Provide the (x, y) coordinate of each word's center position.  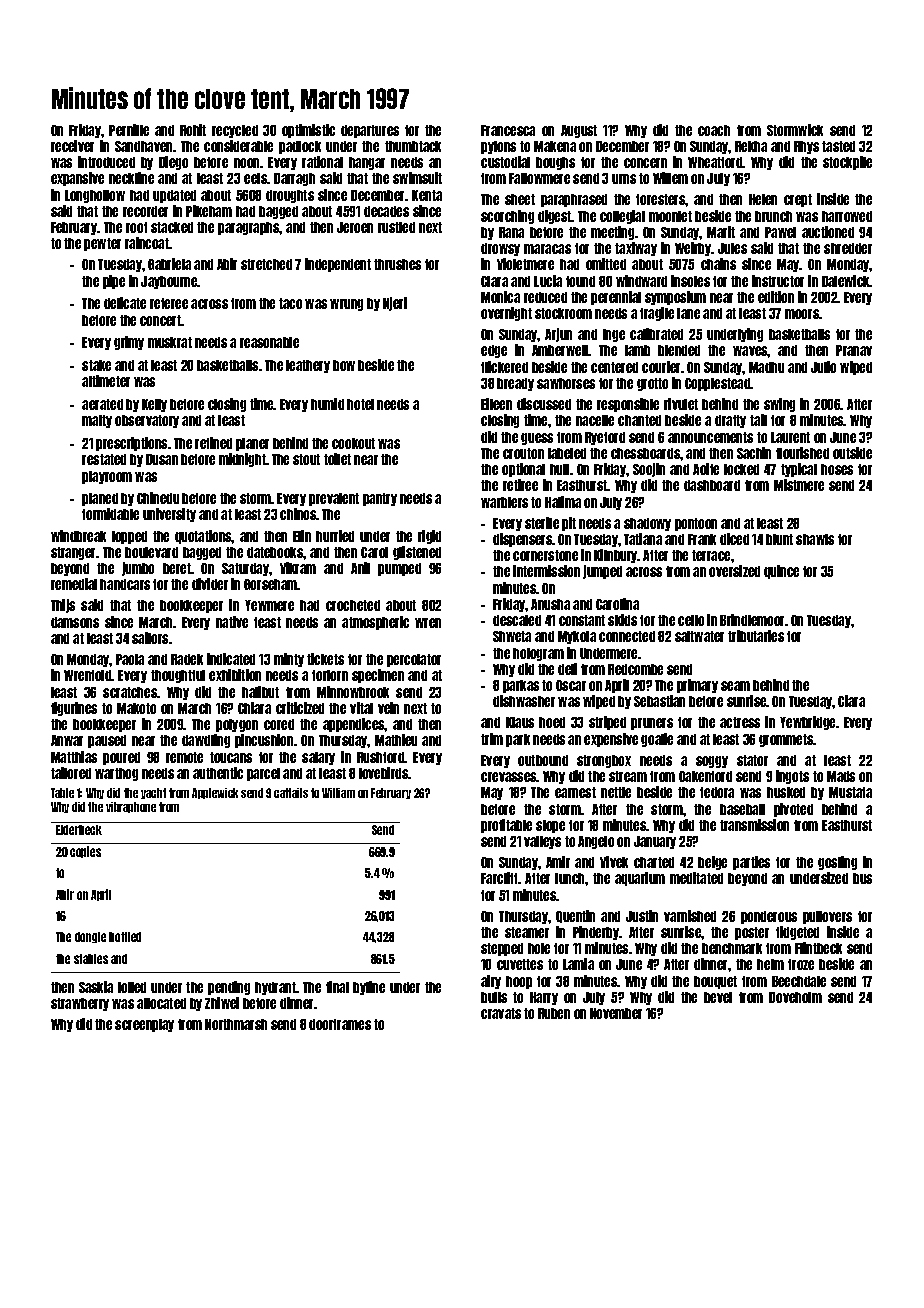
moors (802, 314)
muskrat (170, 342)
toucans (231, 757)
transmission (754, 825)
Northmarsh (236, 1024)
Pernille (129, 130)
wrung (346, 305)
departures (370, 131)
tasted (838, 146)
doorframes (340, 1024)
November (616, 1013)
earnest (575, 792)
